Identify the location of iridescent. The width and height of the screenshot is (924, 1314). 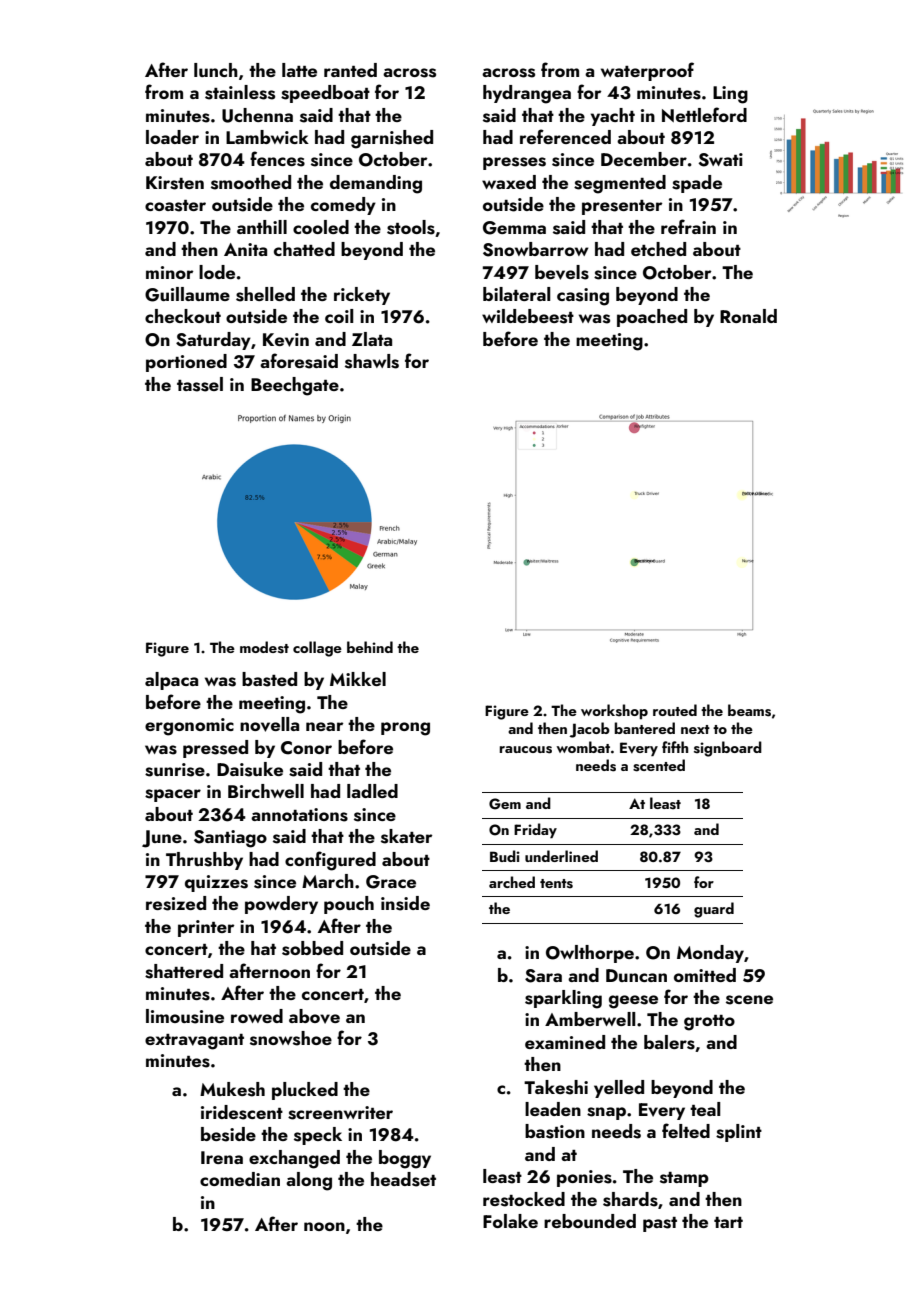
(242, 1112).
